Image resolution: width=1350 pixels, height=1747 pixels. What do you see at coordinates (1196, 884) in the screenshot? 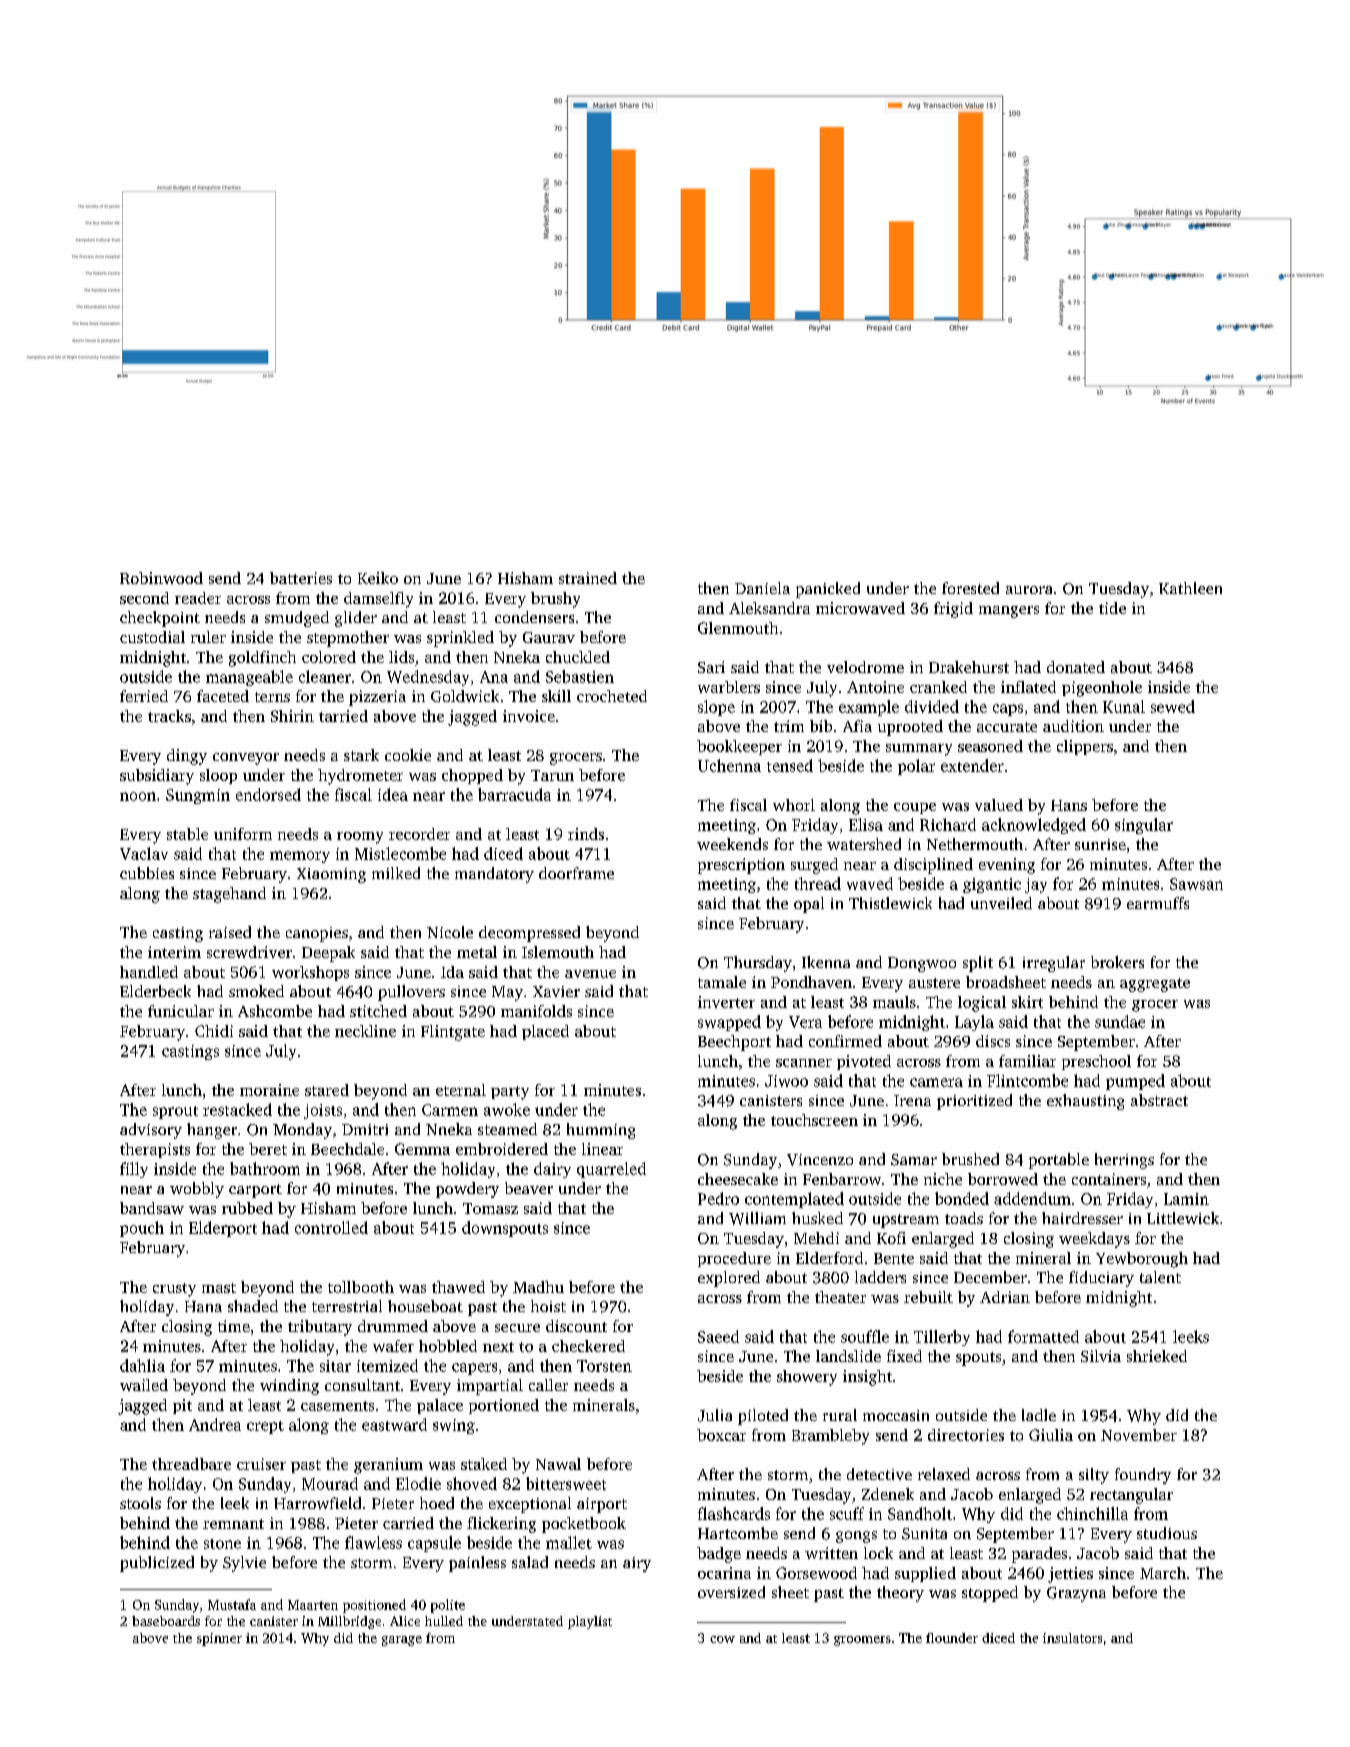
I see `Sawsan` at bounding box center [1196, 884].
